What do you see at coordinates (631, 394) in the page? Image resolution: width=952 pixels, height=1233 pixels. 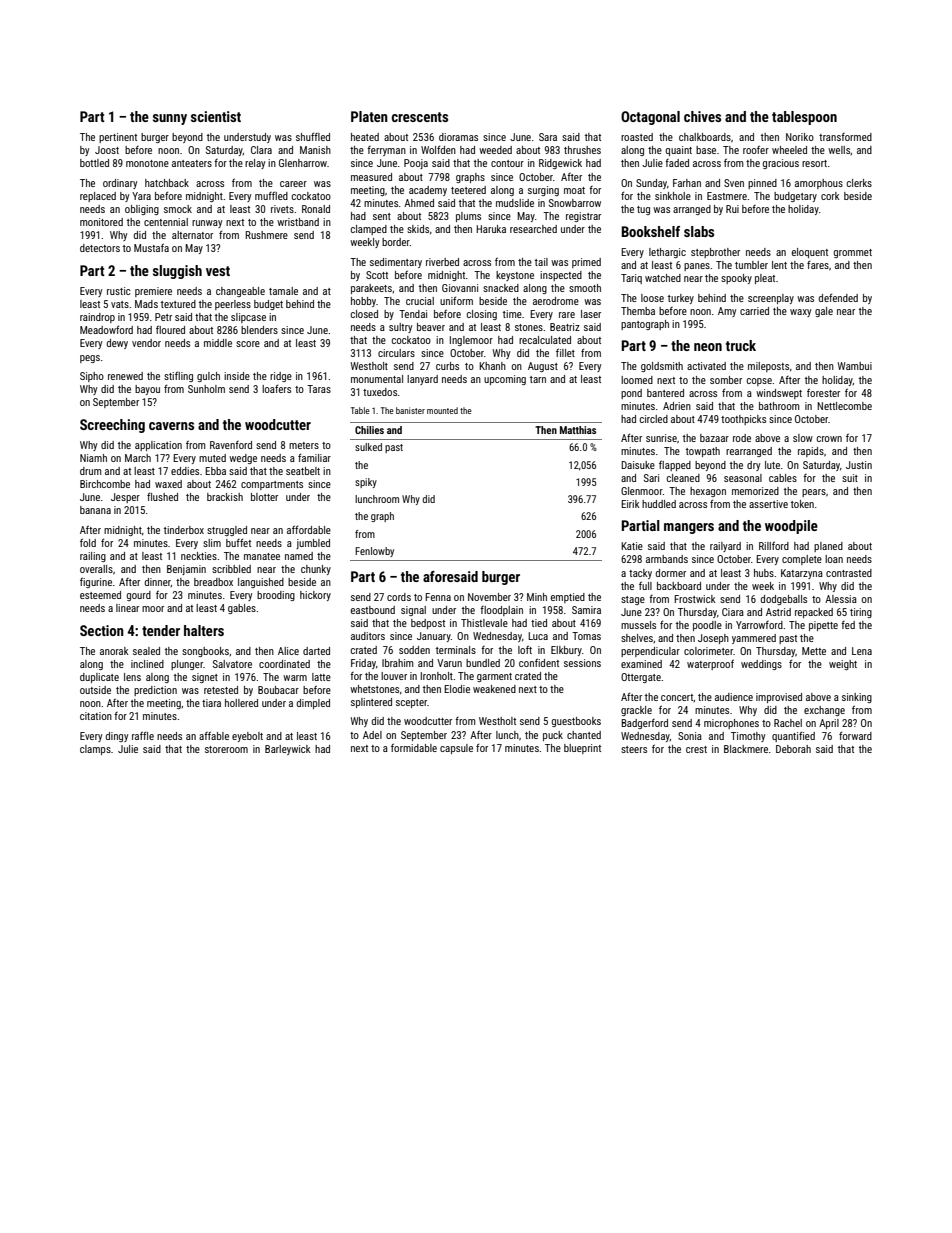 I see `pond` at bounding box center [631, 394].
